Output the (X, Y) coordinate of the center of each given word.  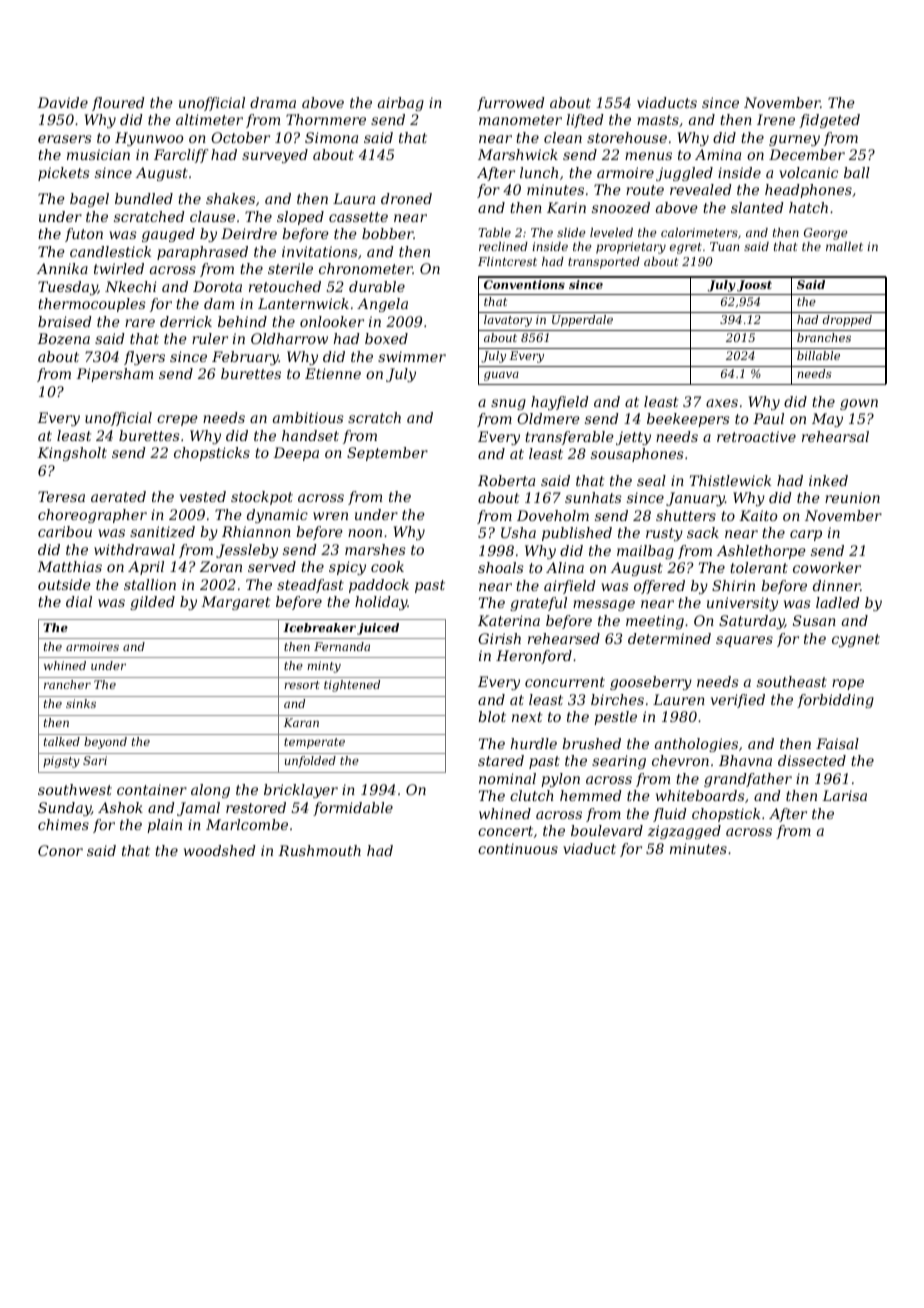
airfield (570, 587)
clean (563, 137)
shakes (230, 198)
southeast (792, 681)
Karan (301, 722)
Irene (776, 119)
